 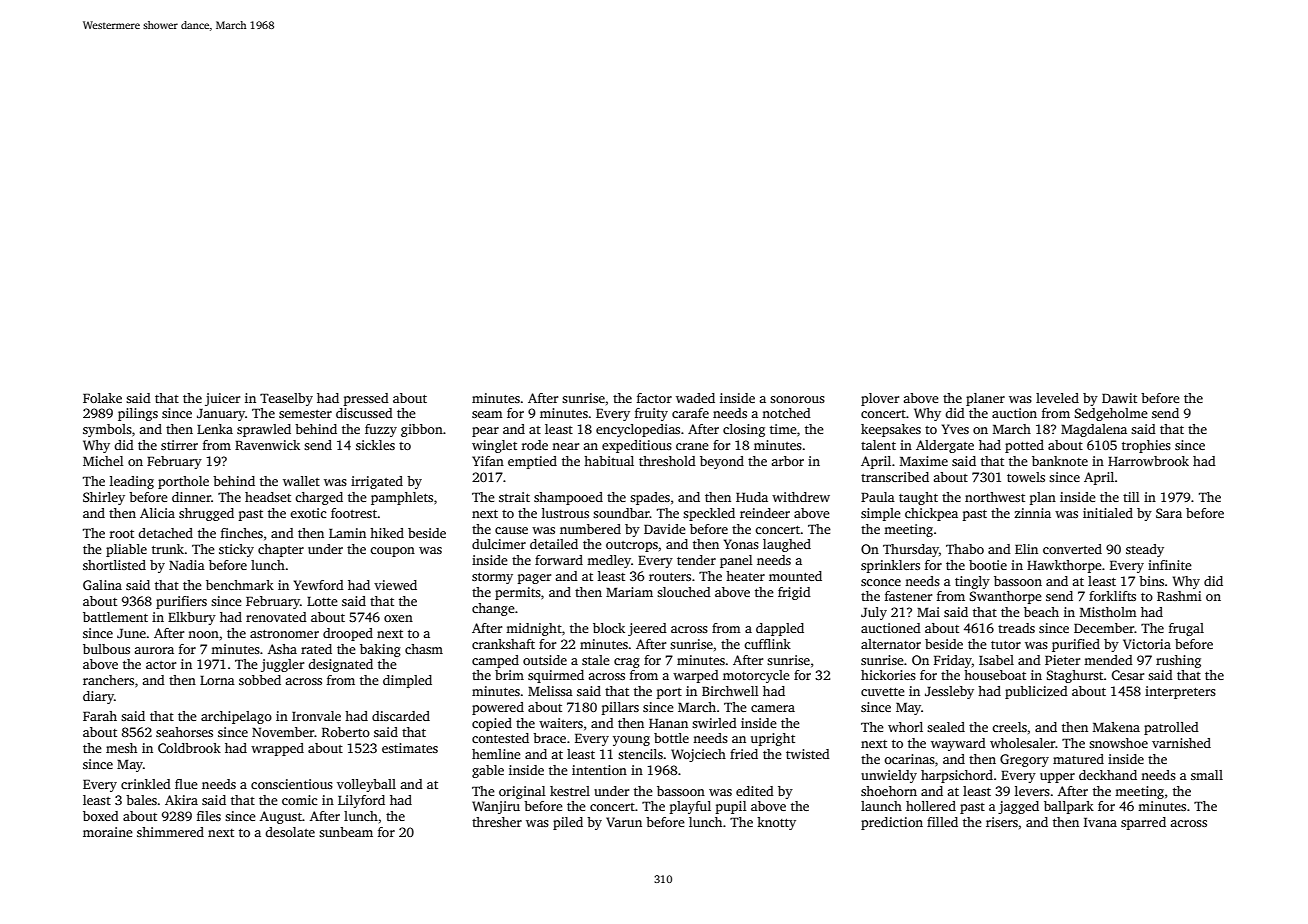 I want to click on Huda, so click(x=752, y=497).
